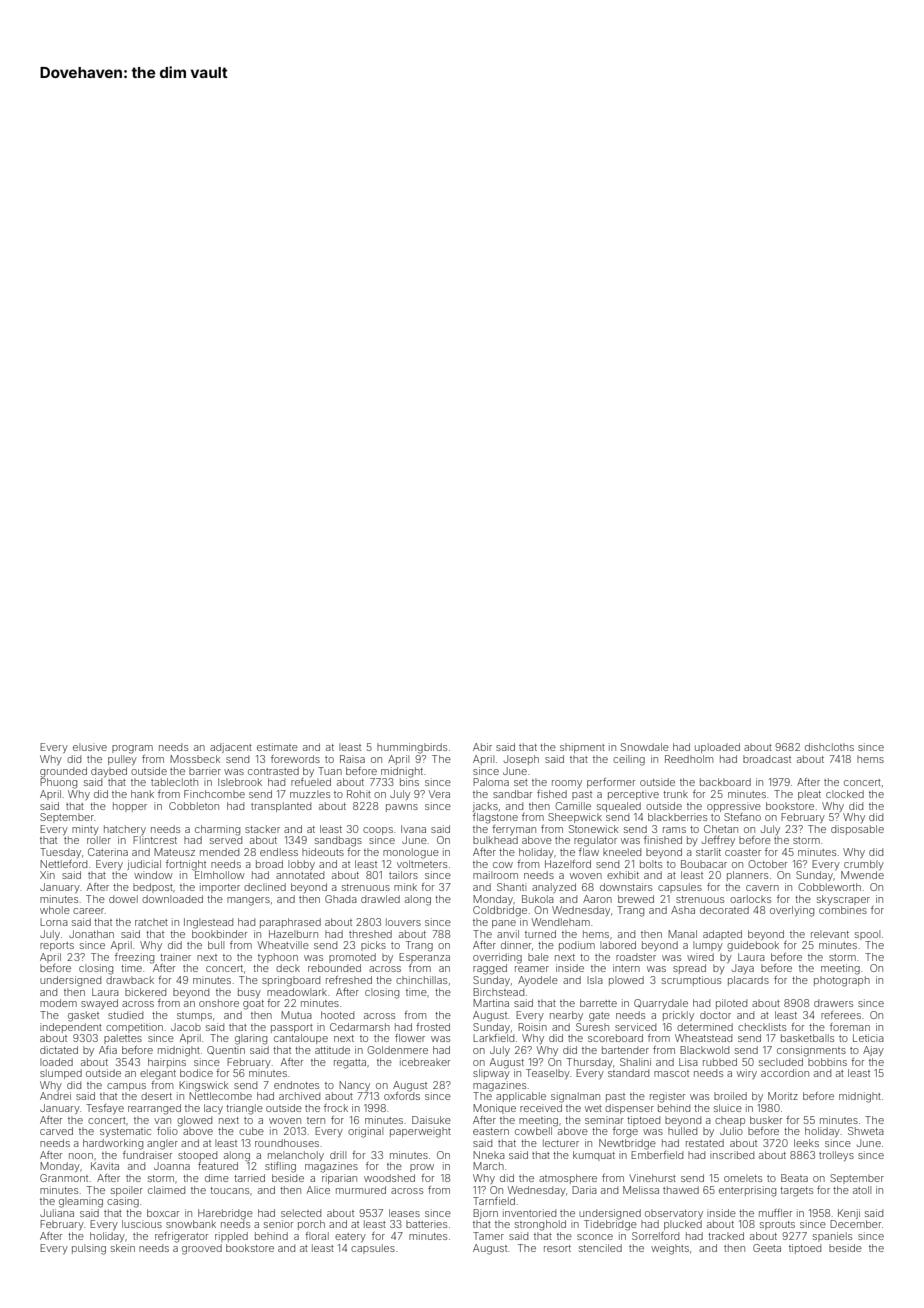  Describe the element at coordinates (413, 829) in the page. I see `Ivana` at that location.
